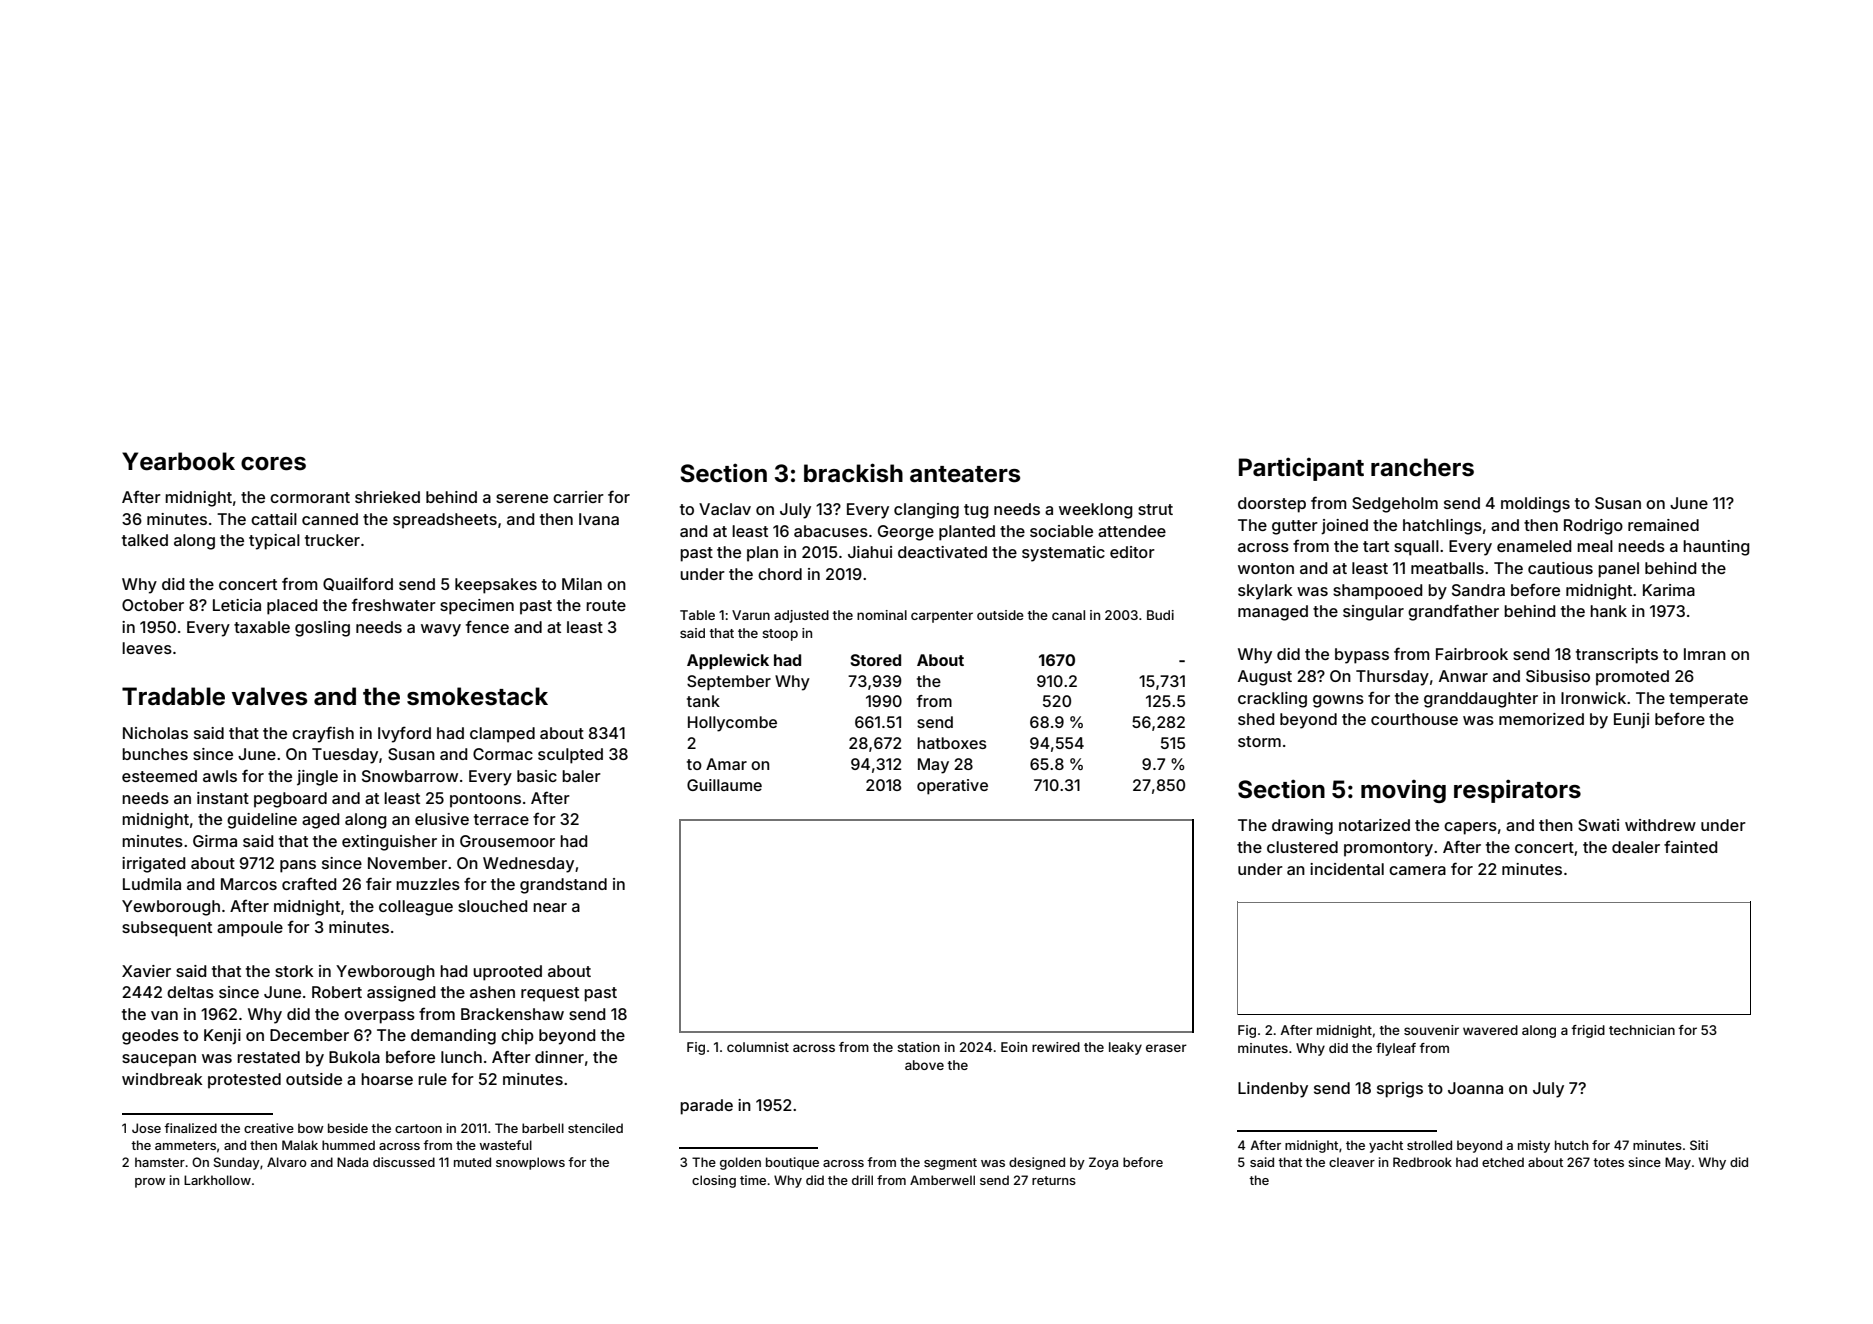 This page has height=1324, width=1873. What do you see at coordinates (1373, 613) in the page?
I see `singular` at bounding box center [1373, 613].
